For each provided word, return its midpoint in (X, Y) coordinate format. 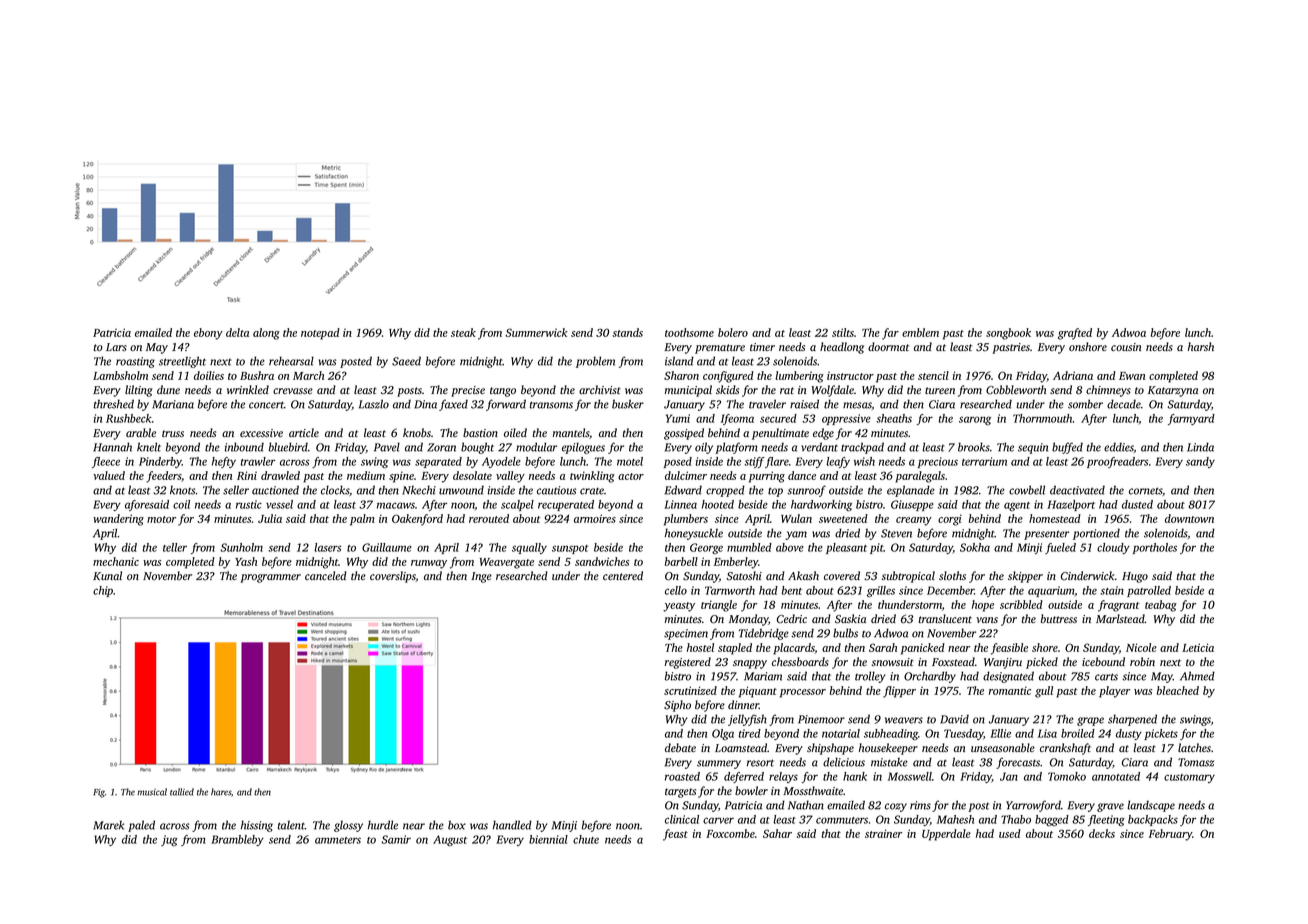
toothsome (689, 332)
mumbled (749, 547)
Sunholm (241, 547)
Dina (425, 404)
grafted (1075, 334)
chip (103, 591)
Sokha (975, 547)
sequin (1033, 448)
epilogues (583, 448)
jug (169, 840)
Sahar (777, 833)
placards (794, 649)
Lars (116, 347)
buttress (1059, 618)
